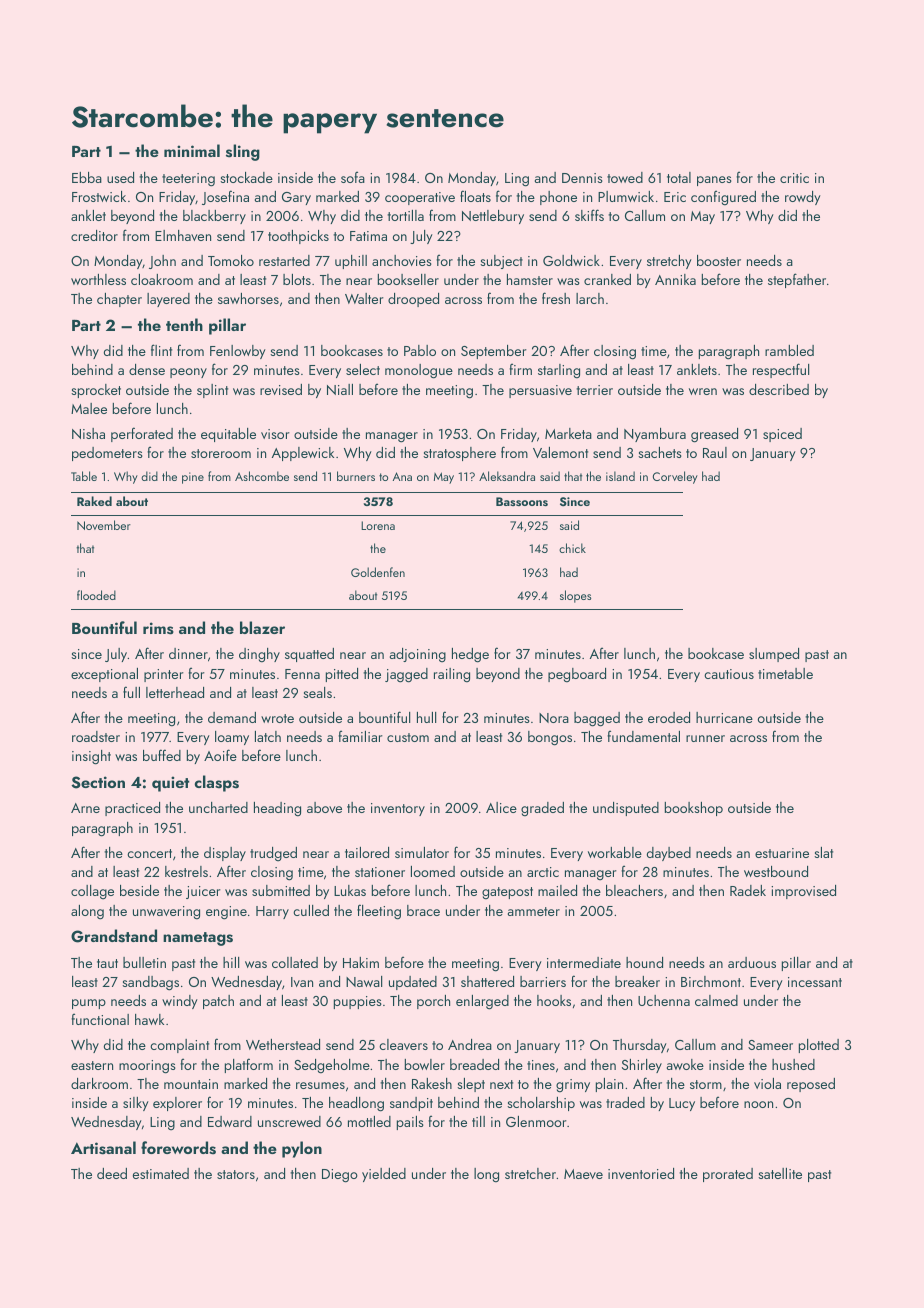 The width and height of the screenshot is (924, 1308). What do you see at coordinates (218, 1002) in the screenshot?
I see `patch` at bounding box center [218, 1002].
